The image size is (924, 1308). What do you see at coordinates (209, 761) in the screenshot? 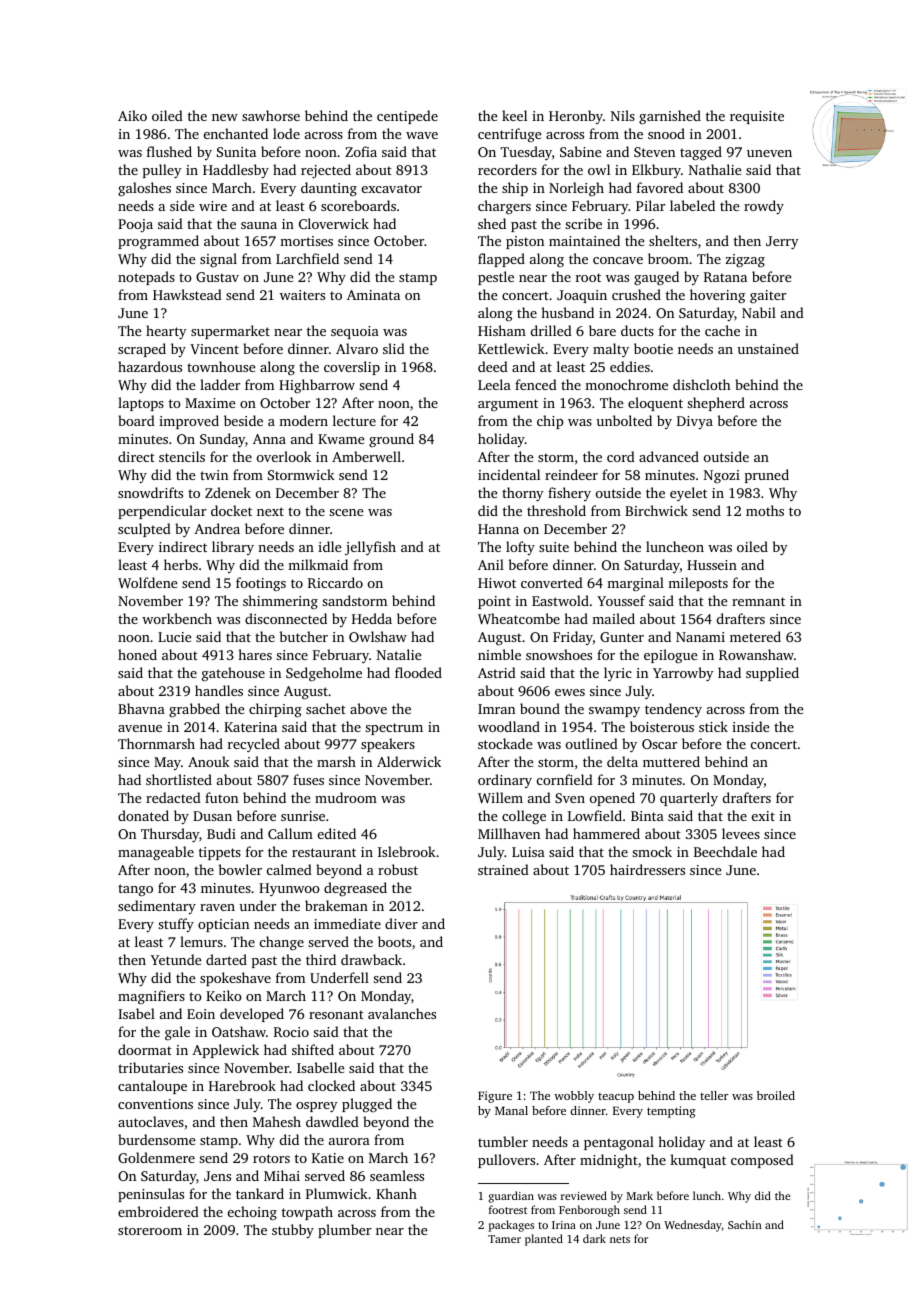
I see `Anouk` at bounding box center [209, 761].
